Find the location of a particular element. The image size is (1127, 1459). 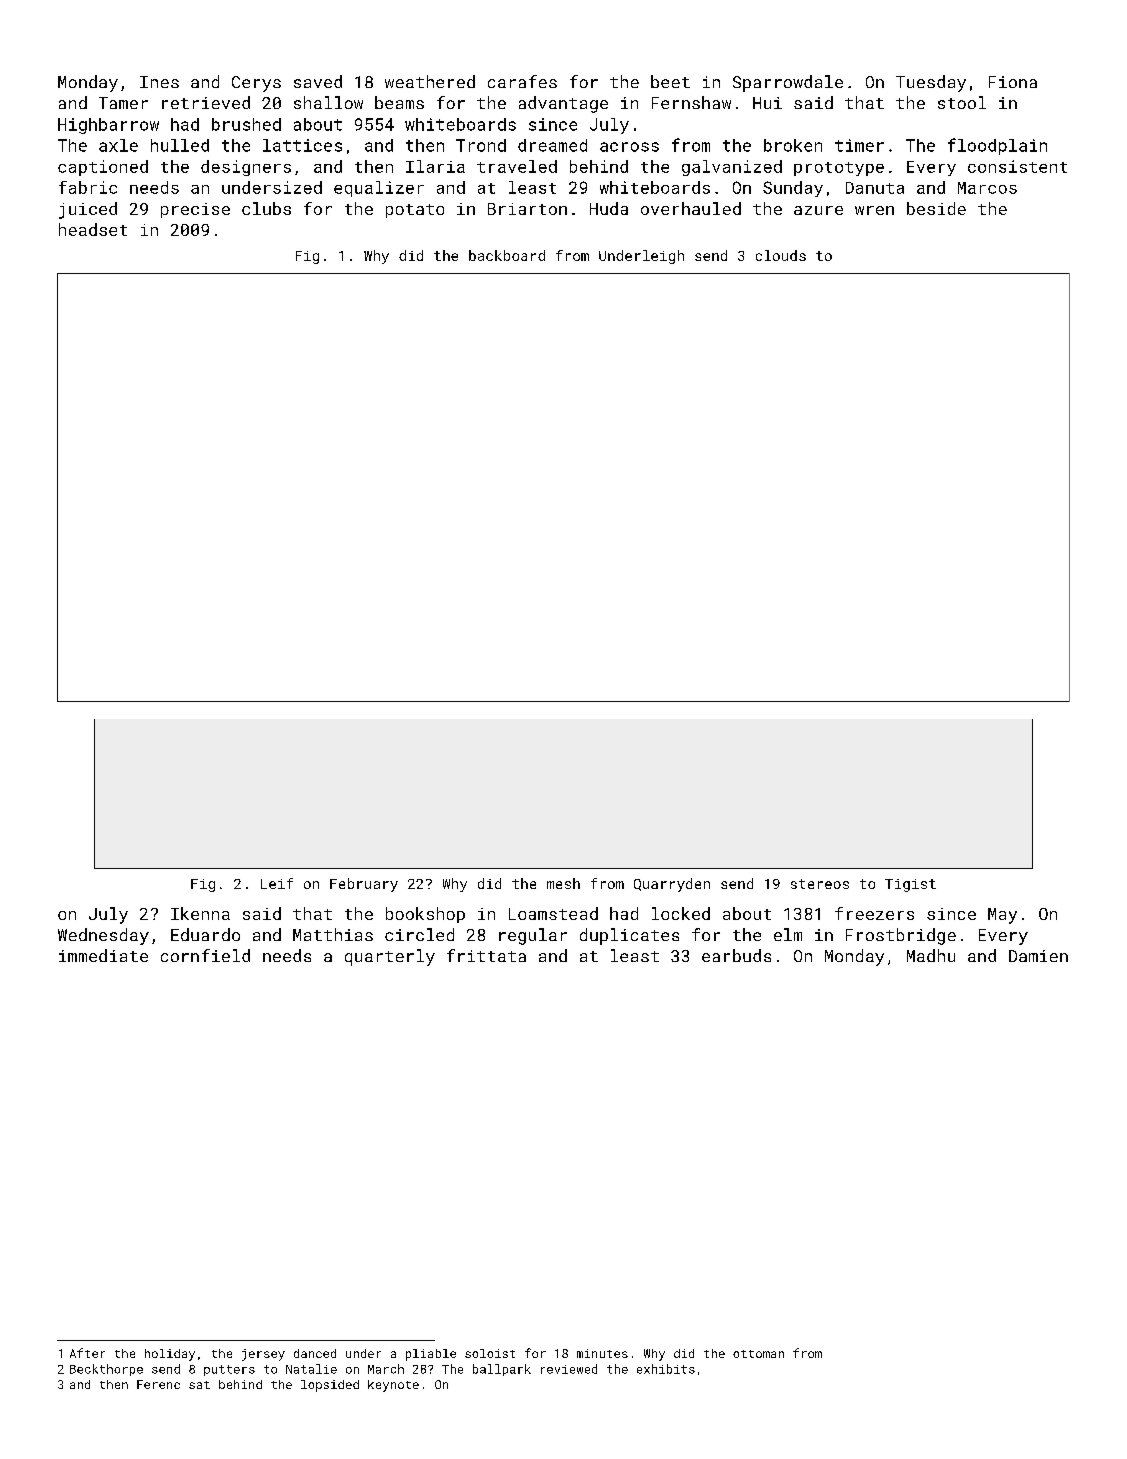

holiday is located at coordinates (170, 1355).
